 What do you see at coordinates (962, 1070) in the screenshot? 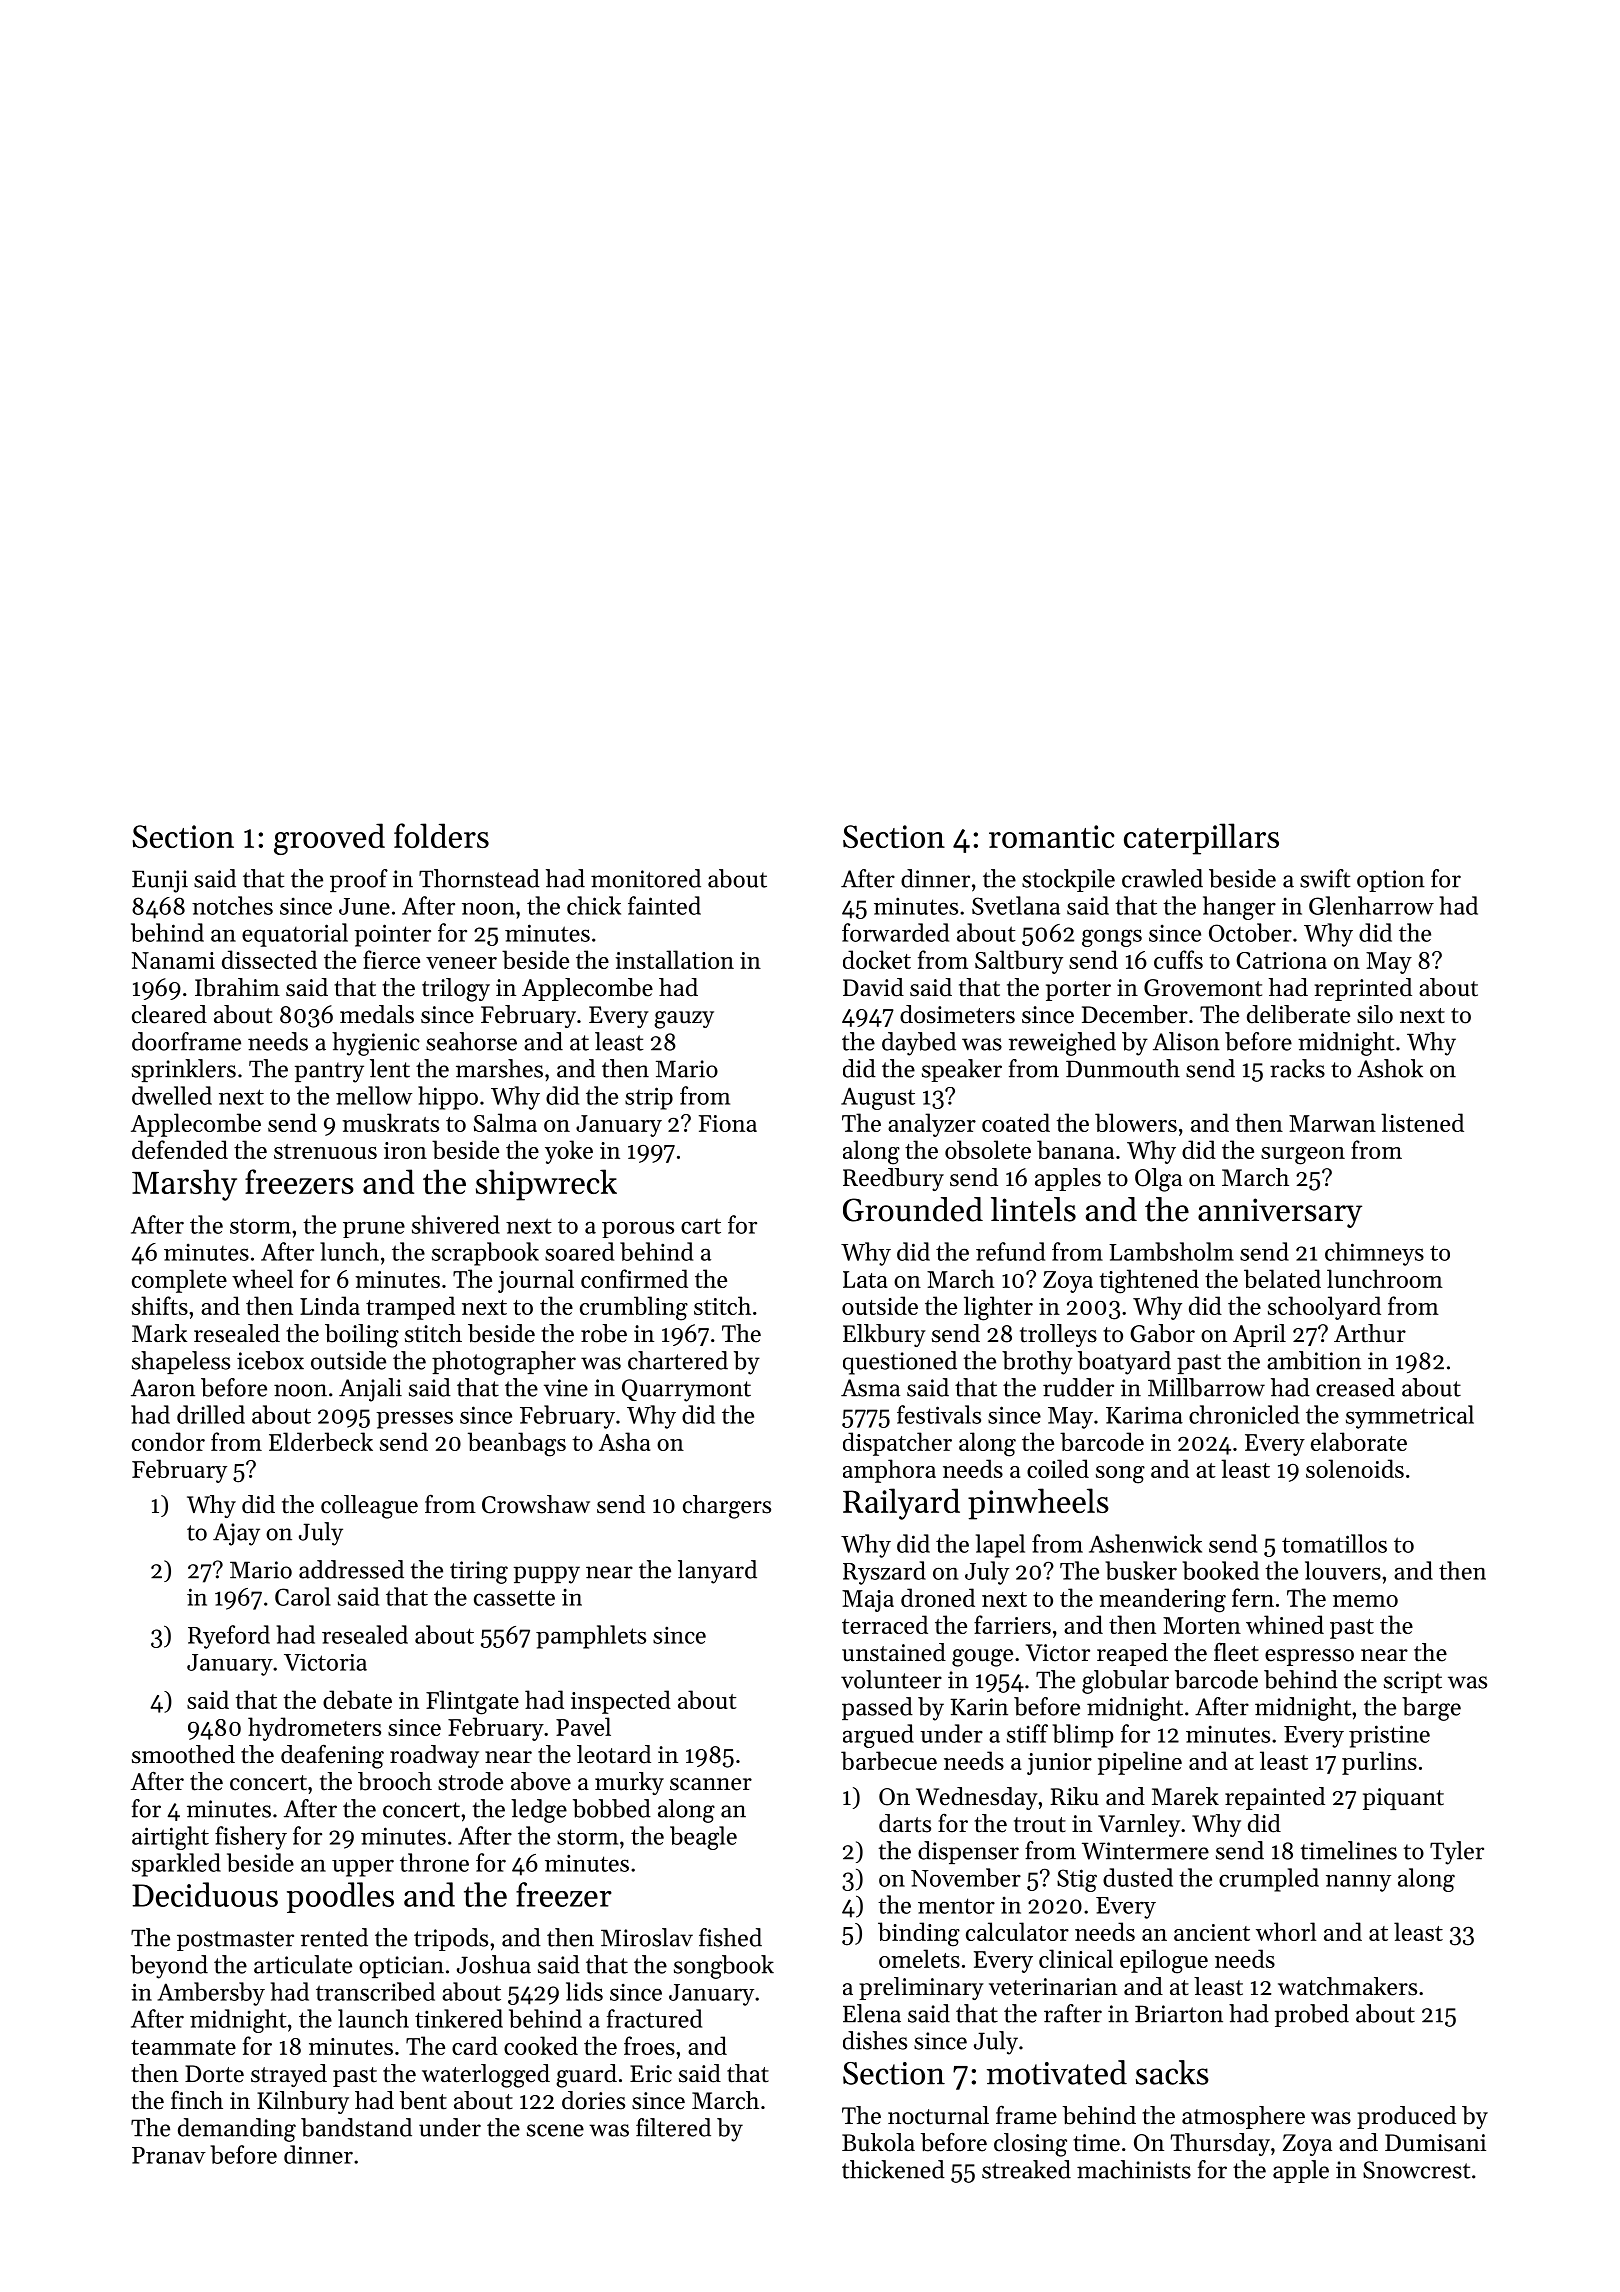
I see `speaker` at bounding box center [962, 1070].
